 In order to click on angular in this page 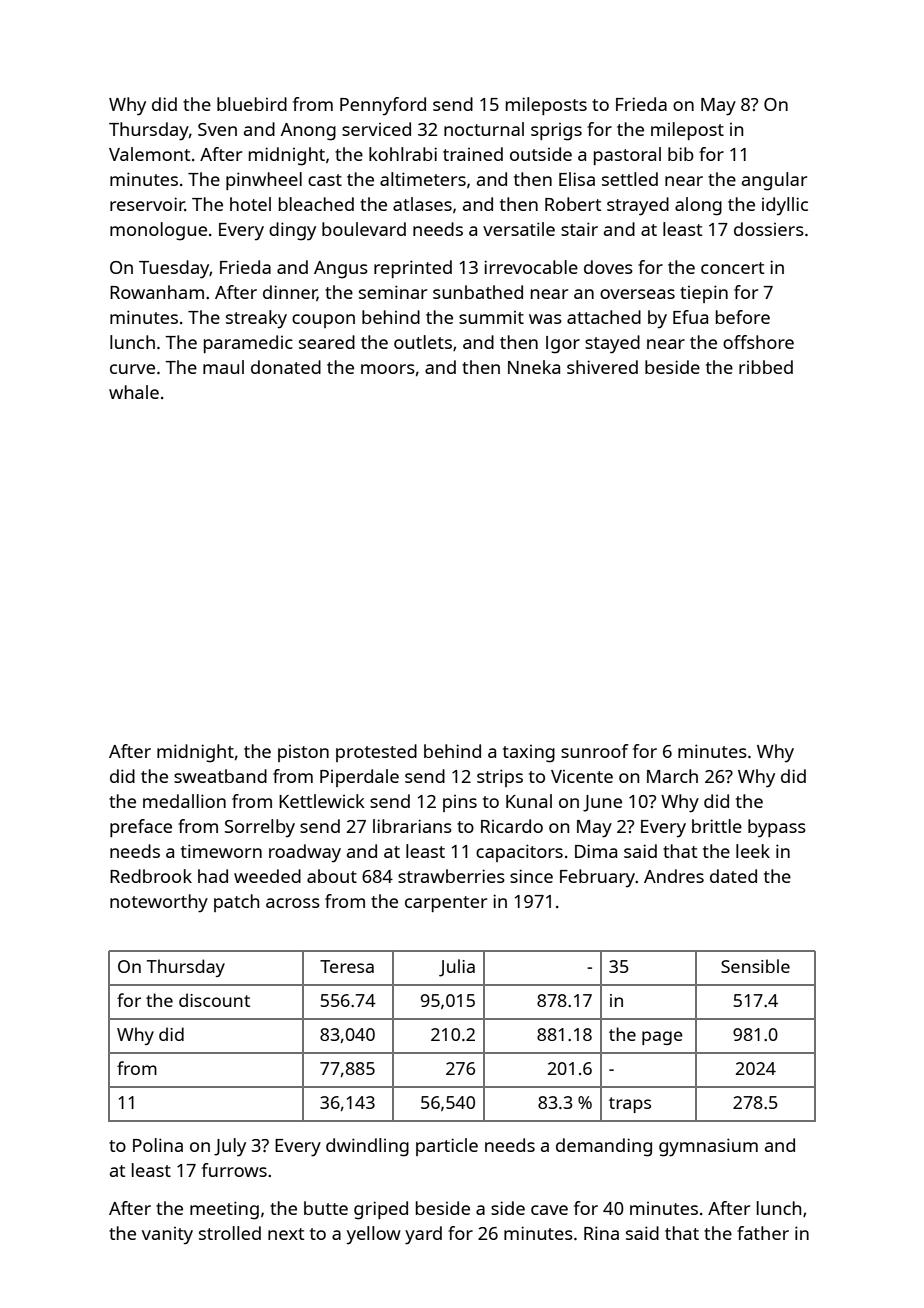, I will do `click(774, 181)`.
